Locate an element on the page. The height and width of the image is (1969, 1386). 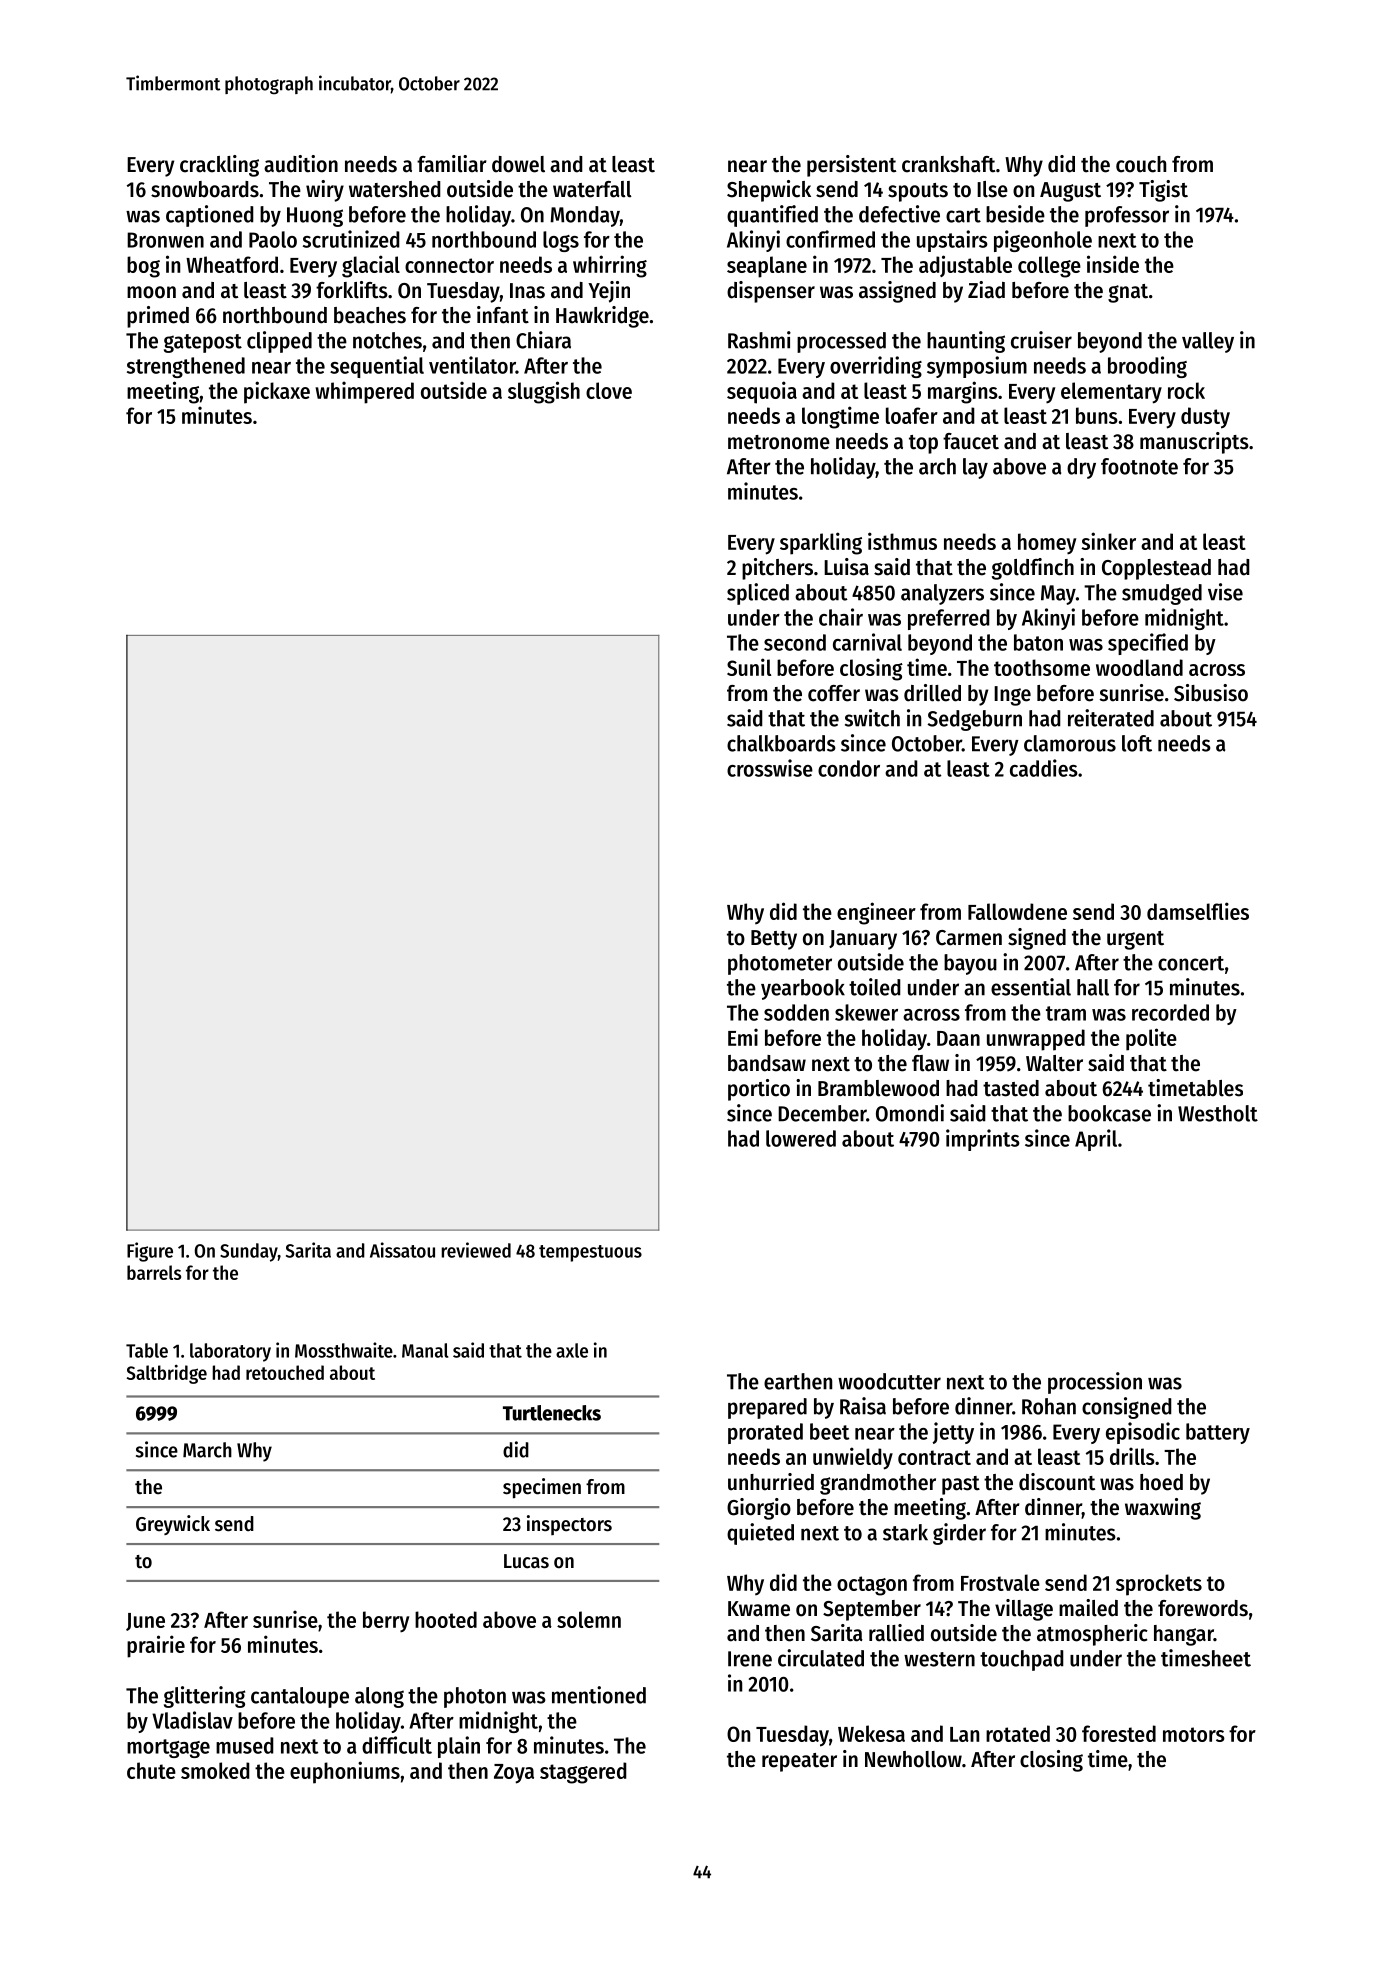
couch is located at coordinates (1141, 164).
